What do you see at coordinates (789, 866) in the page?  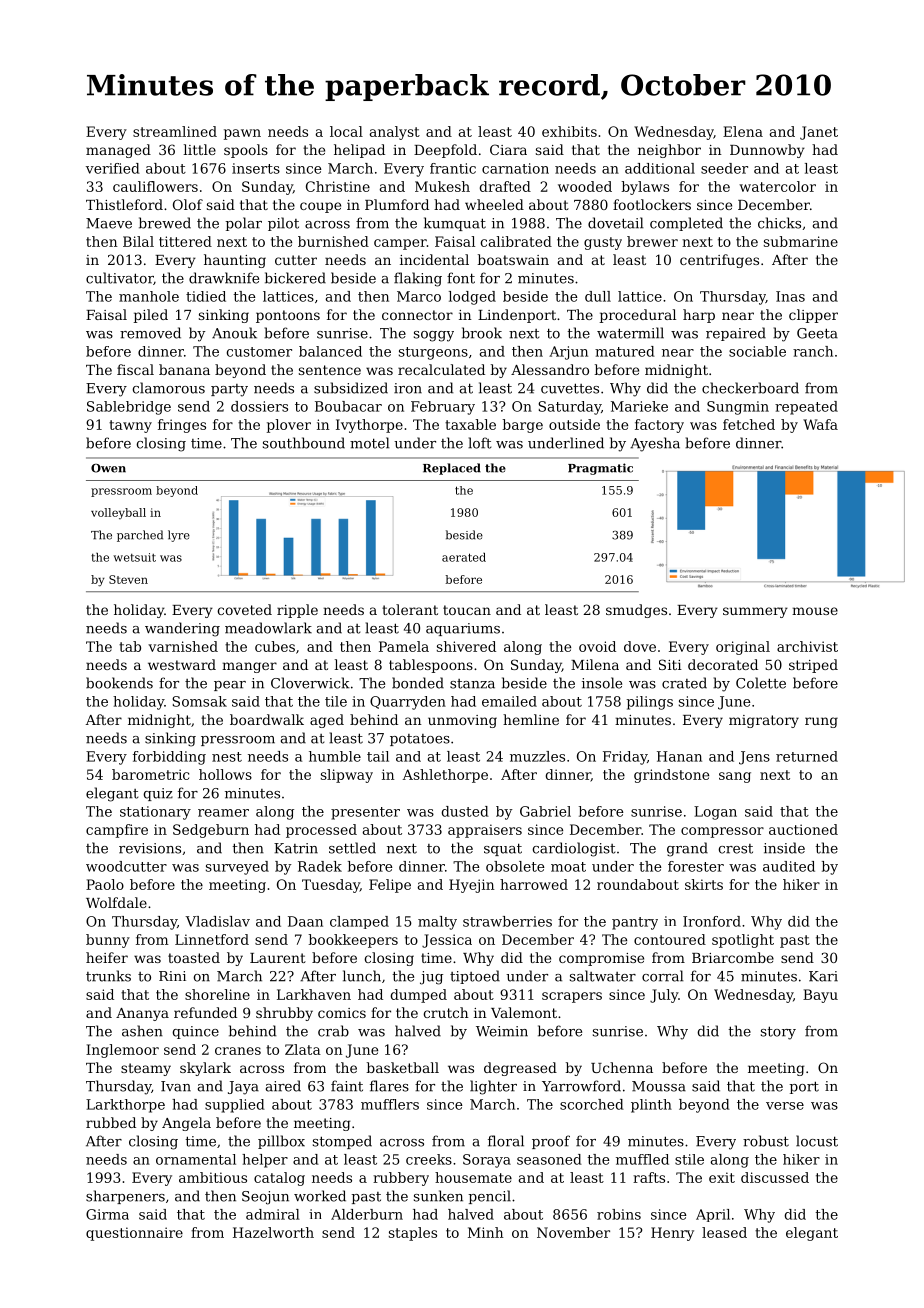 I see `audited` at bounding box center [789, 866].
